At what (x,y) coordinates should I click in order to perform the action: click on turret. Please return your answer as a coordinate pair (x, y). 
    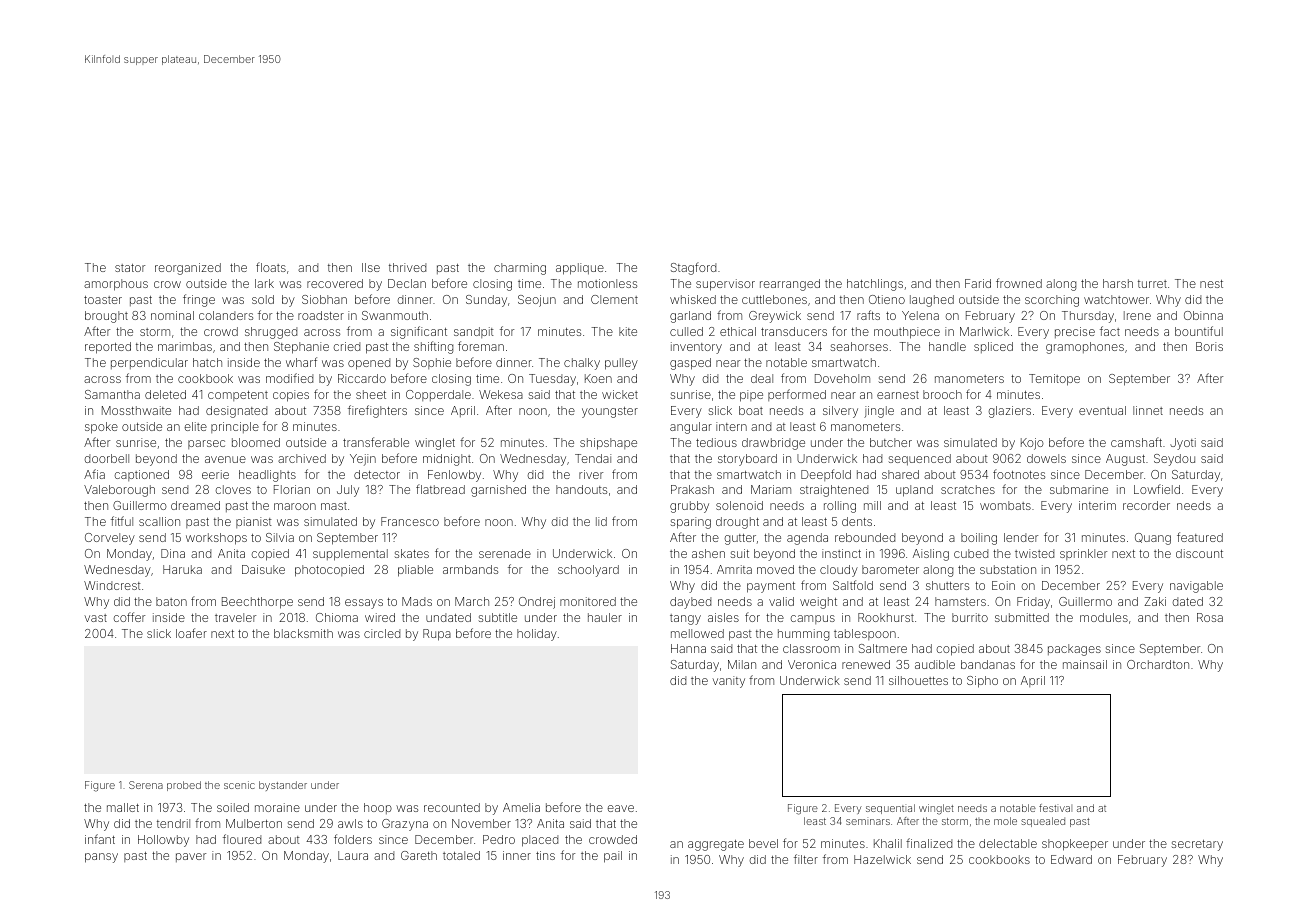
    Looking at the image, I should click on (1152, 284).
